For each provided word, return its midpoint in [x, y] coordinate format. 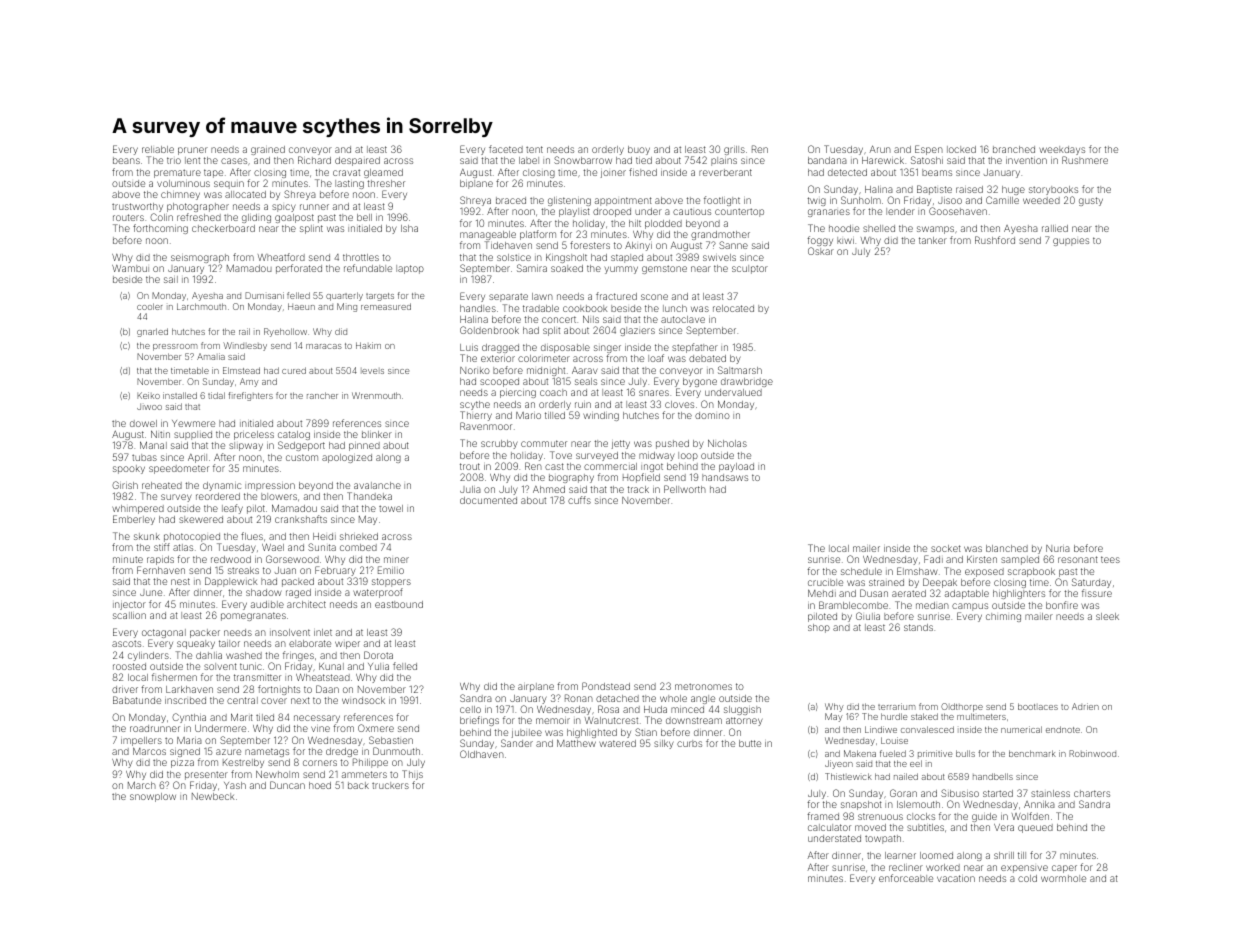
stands [918, 627]
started [998, 793]
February [335, 571]
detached [617, 698]
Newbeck [213, 796]
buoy [639, 150]
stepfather [695, 348]
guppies [1071, 242]
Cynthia [189, 718]
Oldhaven [482, 754]
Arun [880, 149]
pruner [193, 151]
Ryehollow [285, 332]
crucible [825, 582]
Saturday [1091, 583]
